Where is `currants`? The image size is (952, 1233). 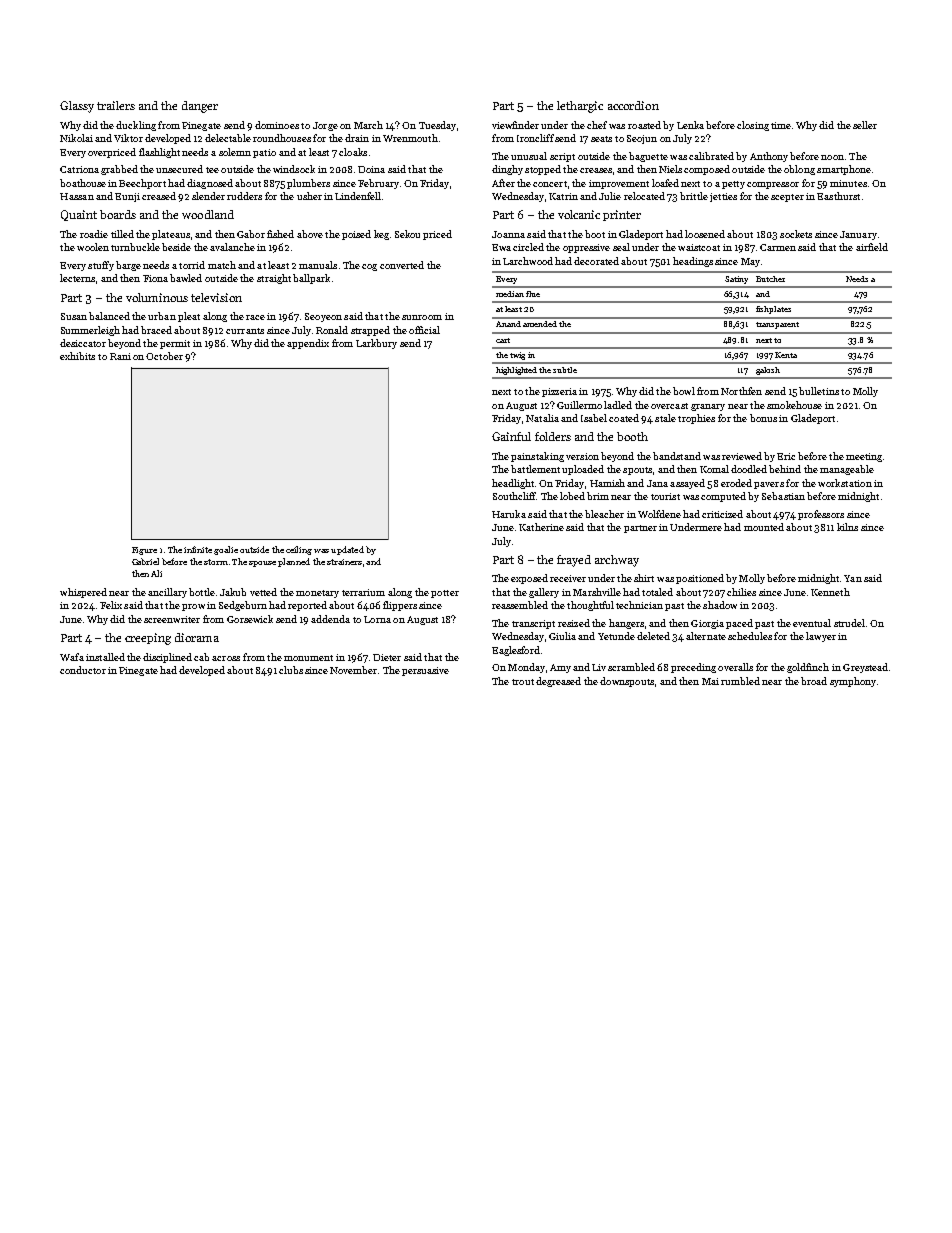
currants is located at coordinates (245, 331).
